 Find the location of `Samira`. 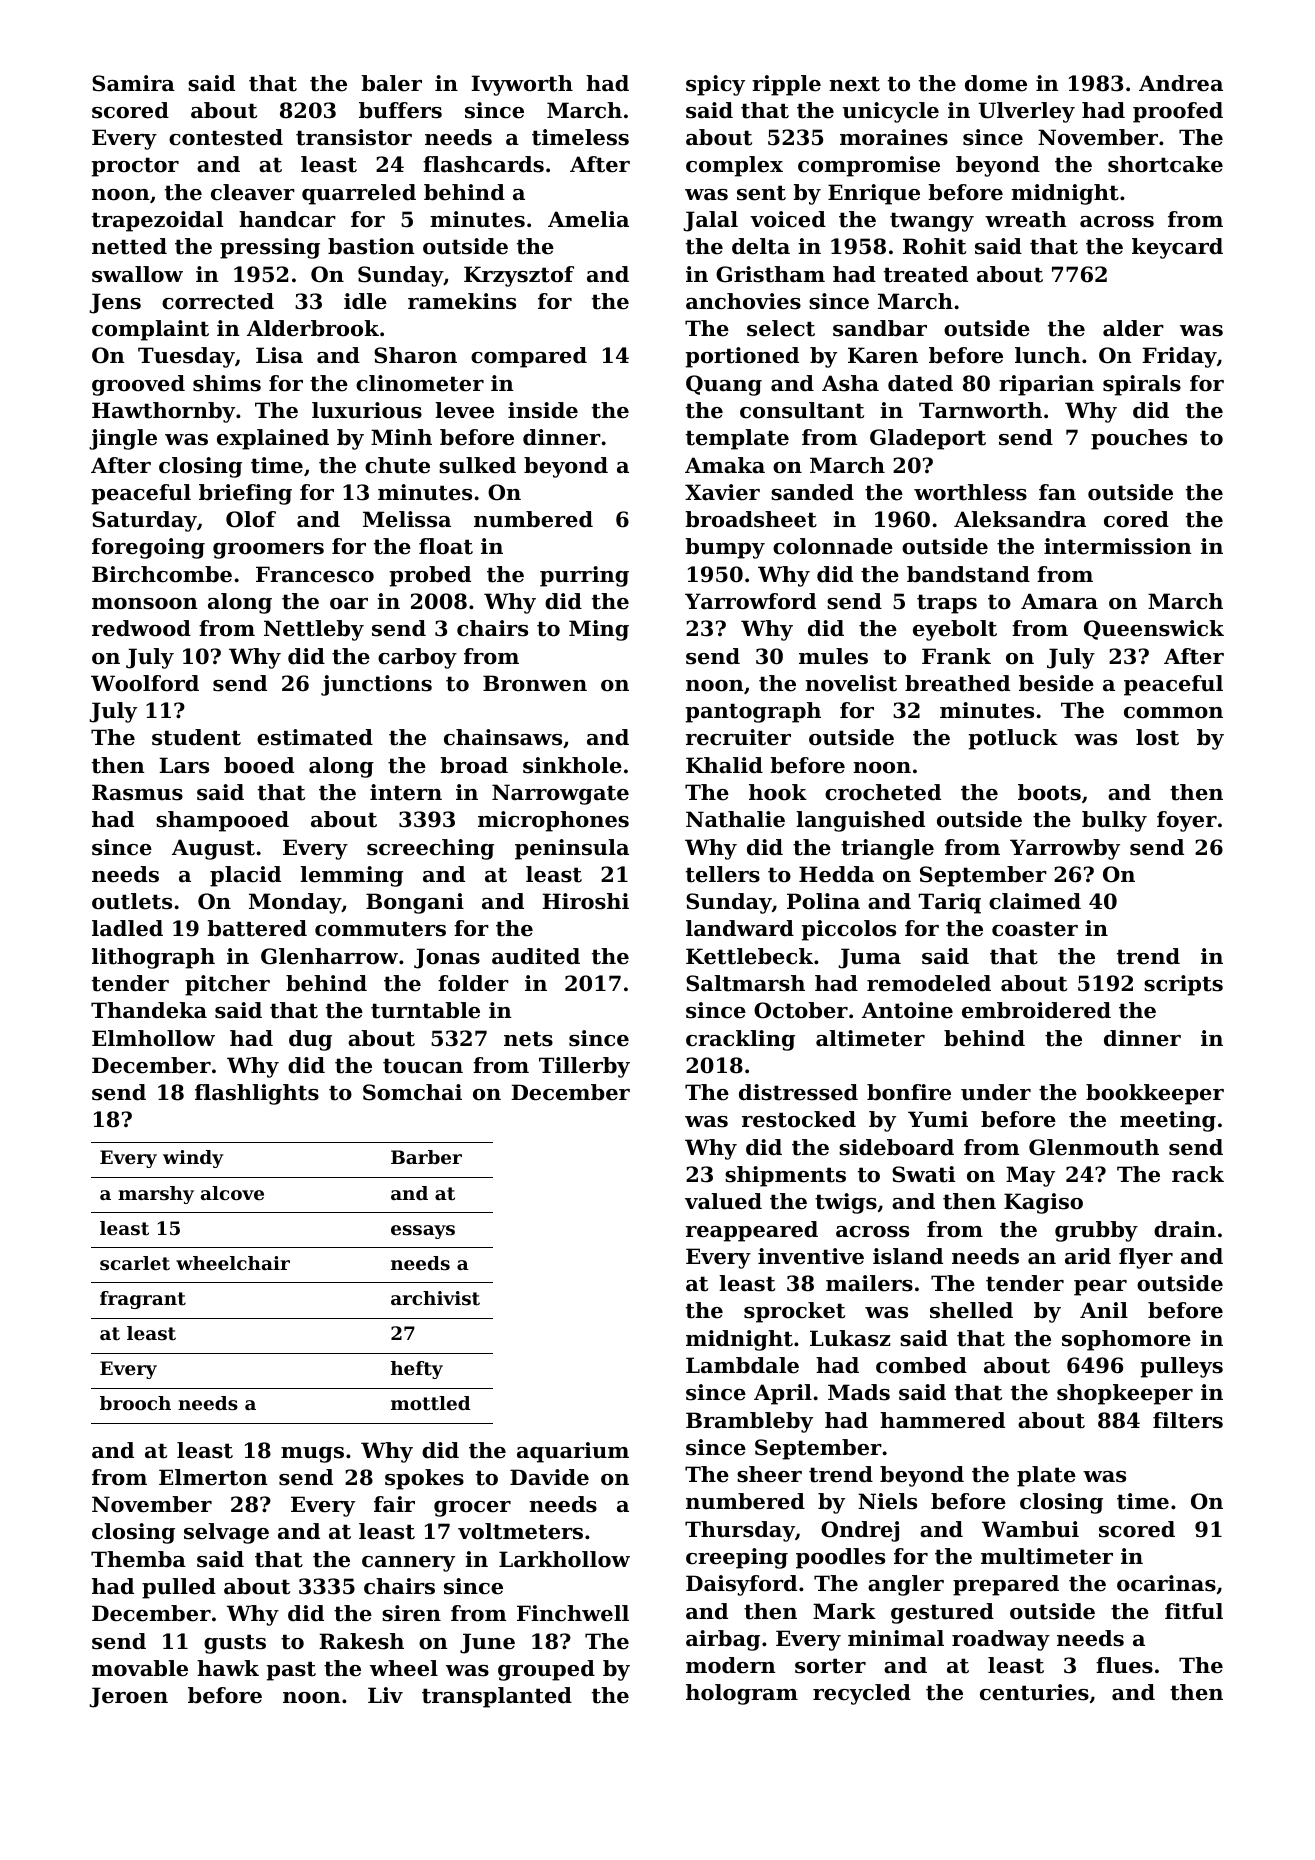

Samira is located at coordinates (133, 83).
